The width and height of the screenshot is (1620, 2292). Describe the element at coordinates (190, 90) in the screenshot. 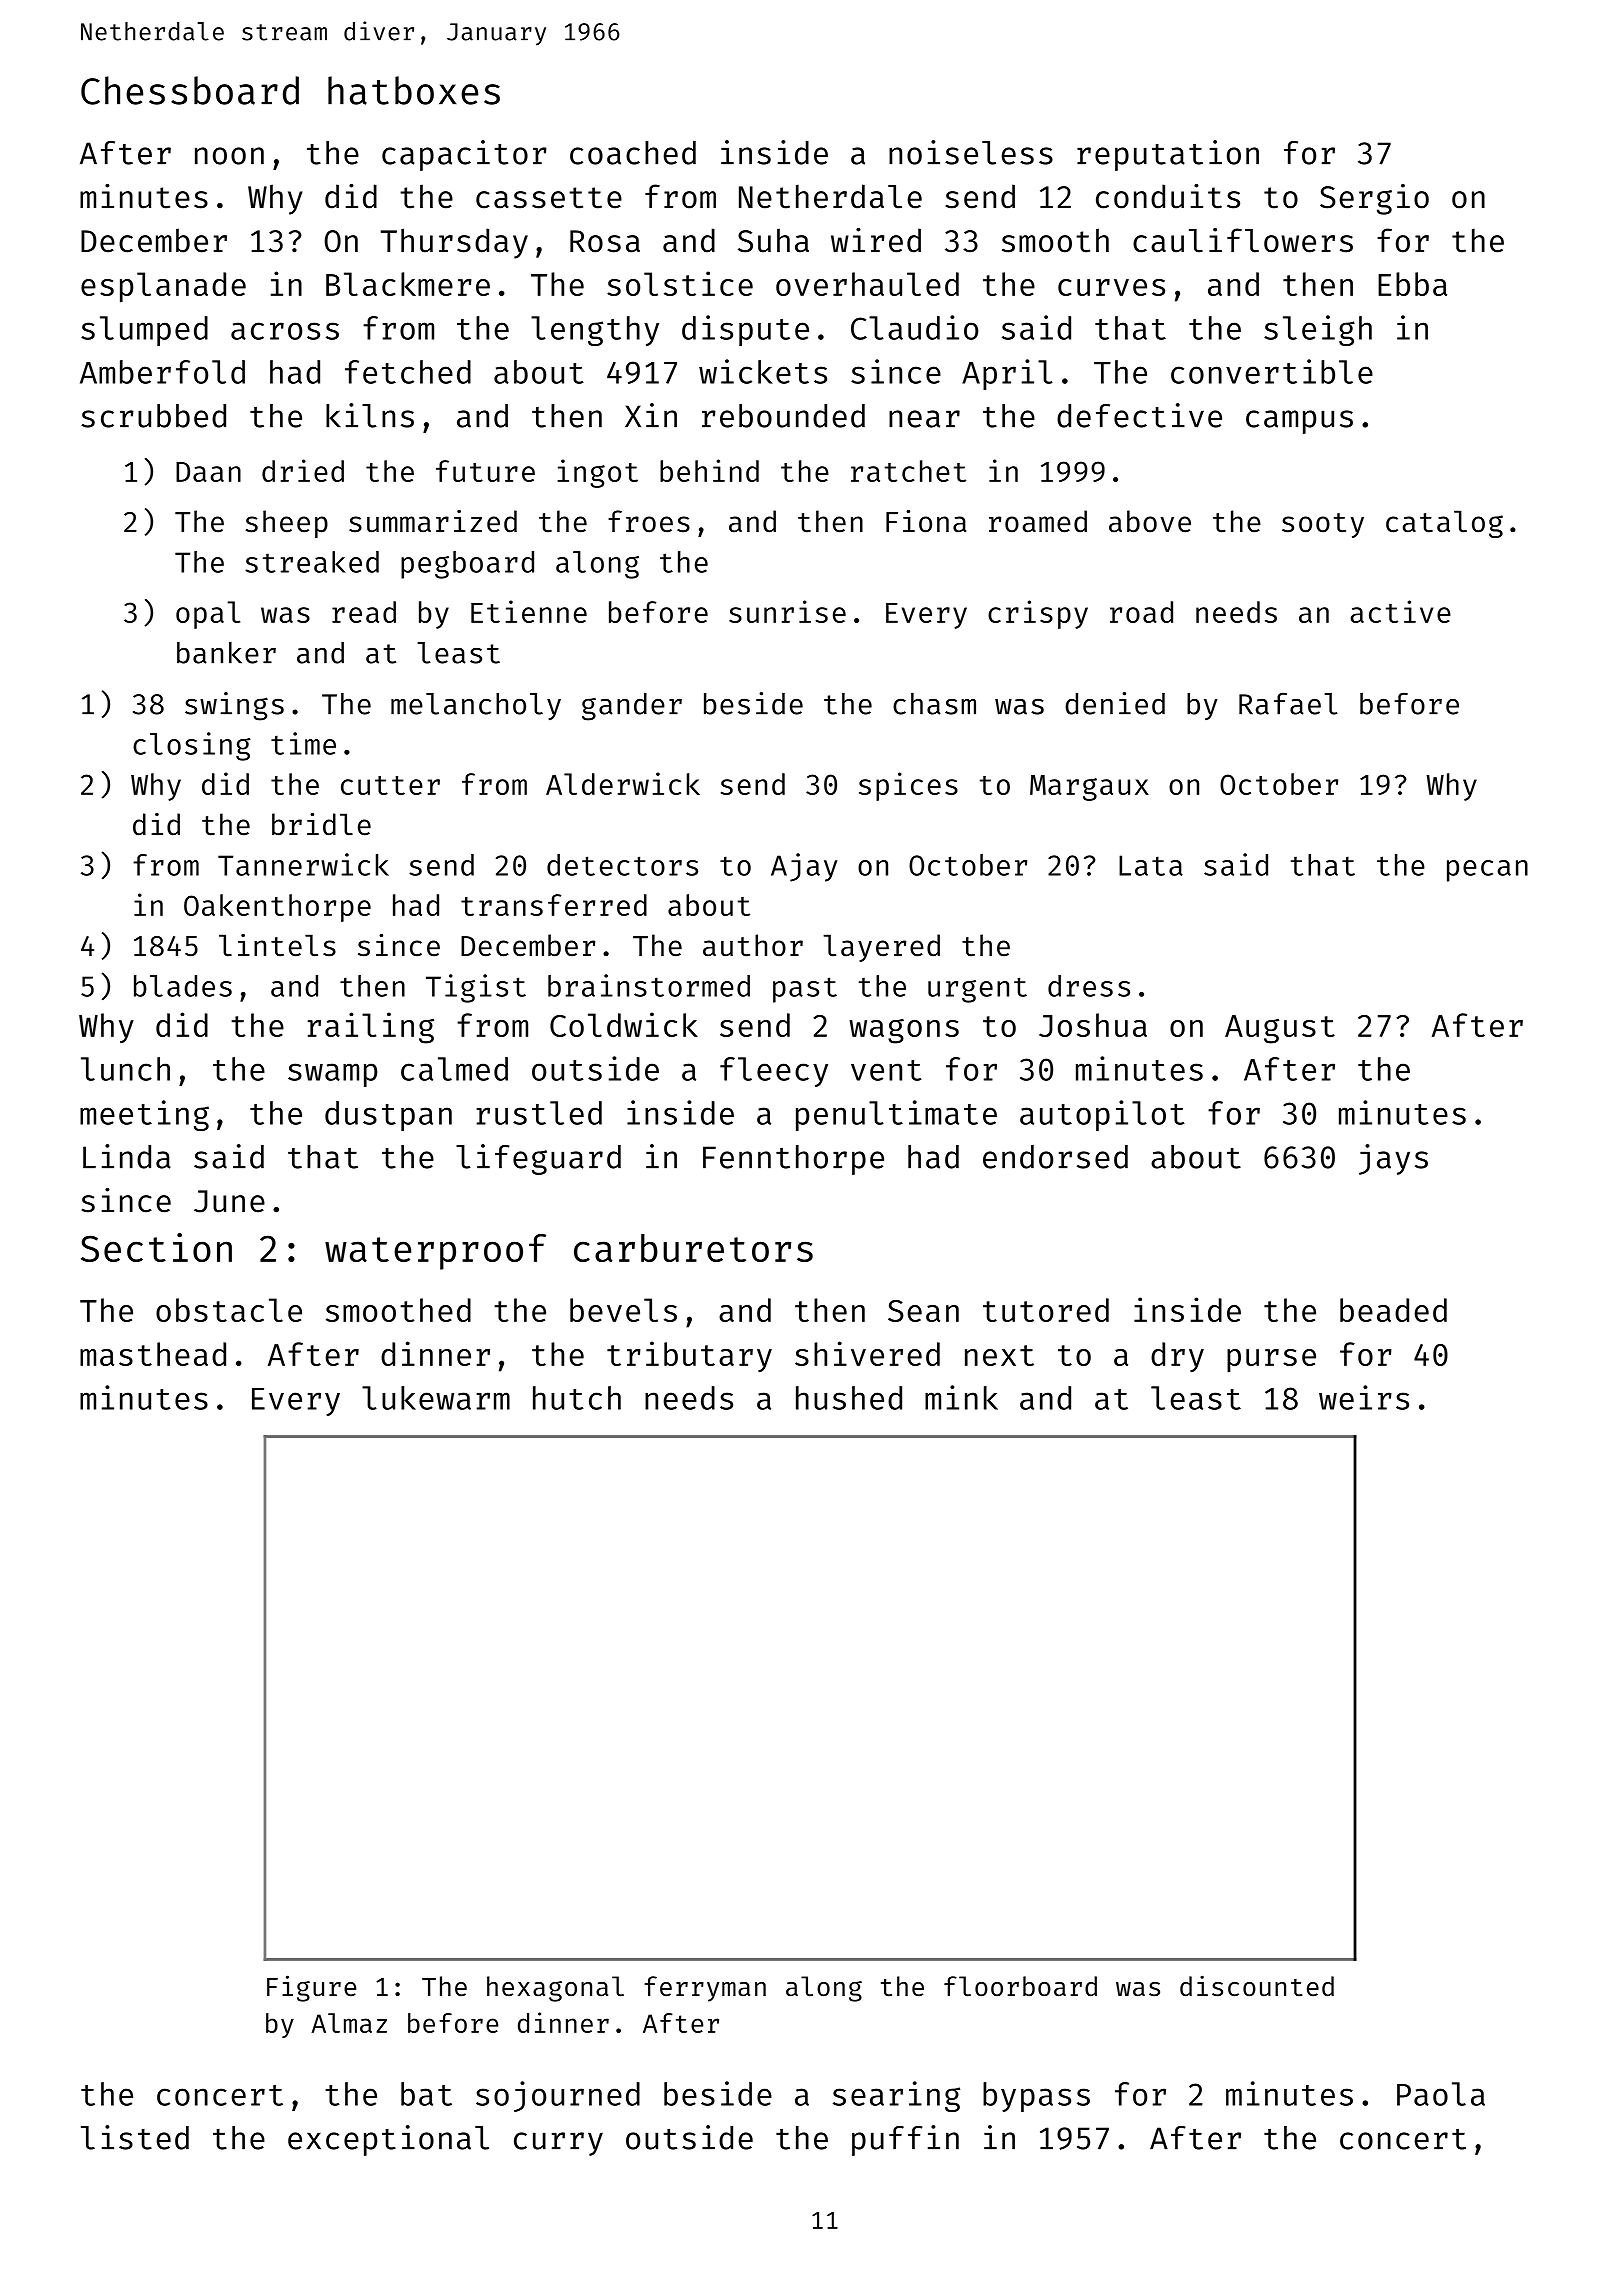

I see `Chessboard` at that location.
